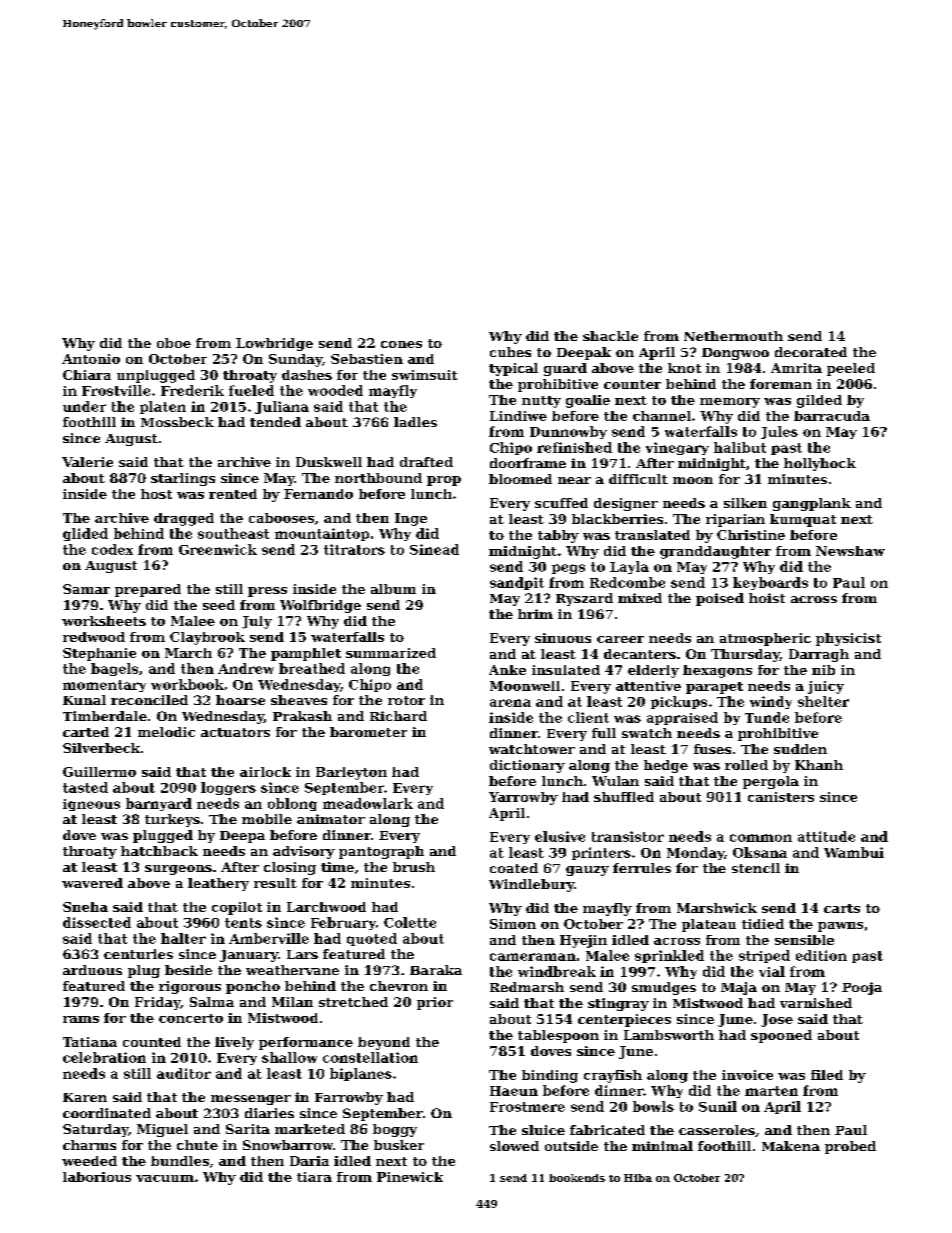 The width and height of the screenshot is (952, 1233). I want to click on cubes, so click(510, 352).
